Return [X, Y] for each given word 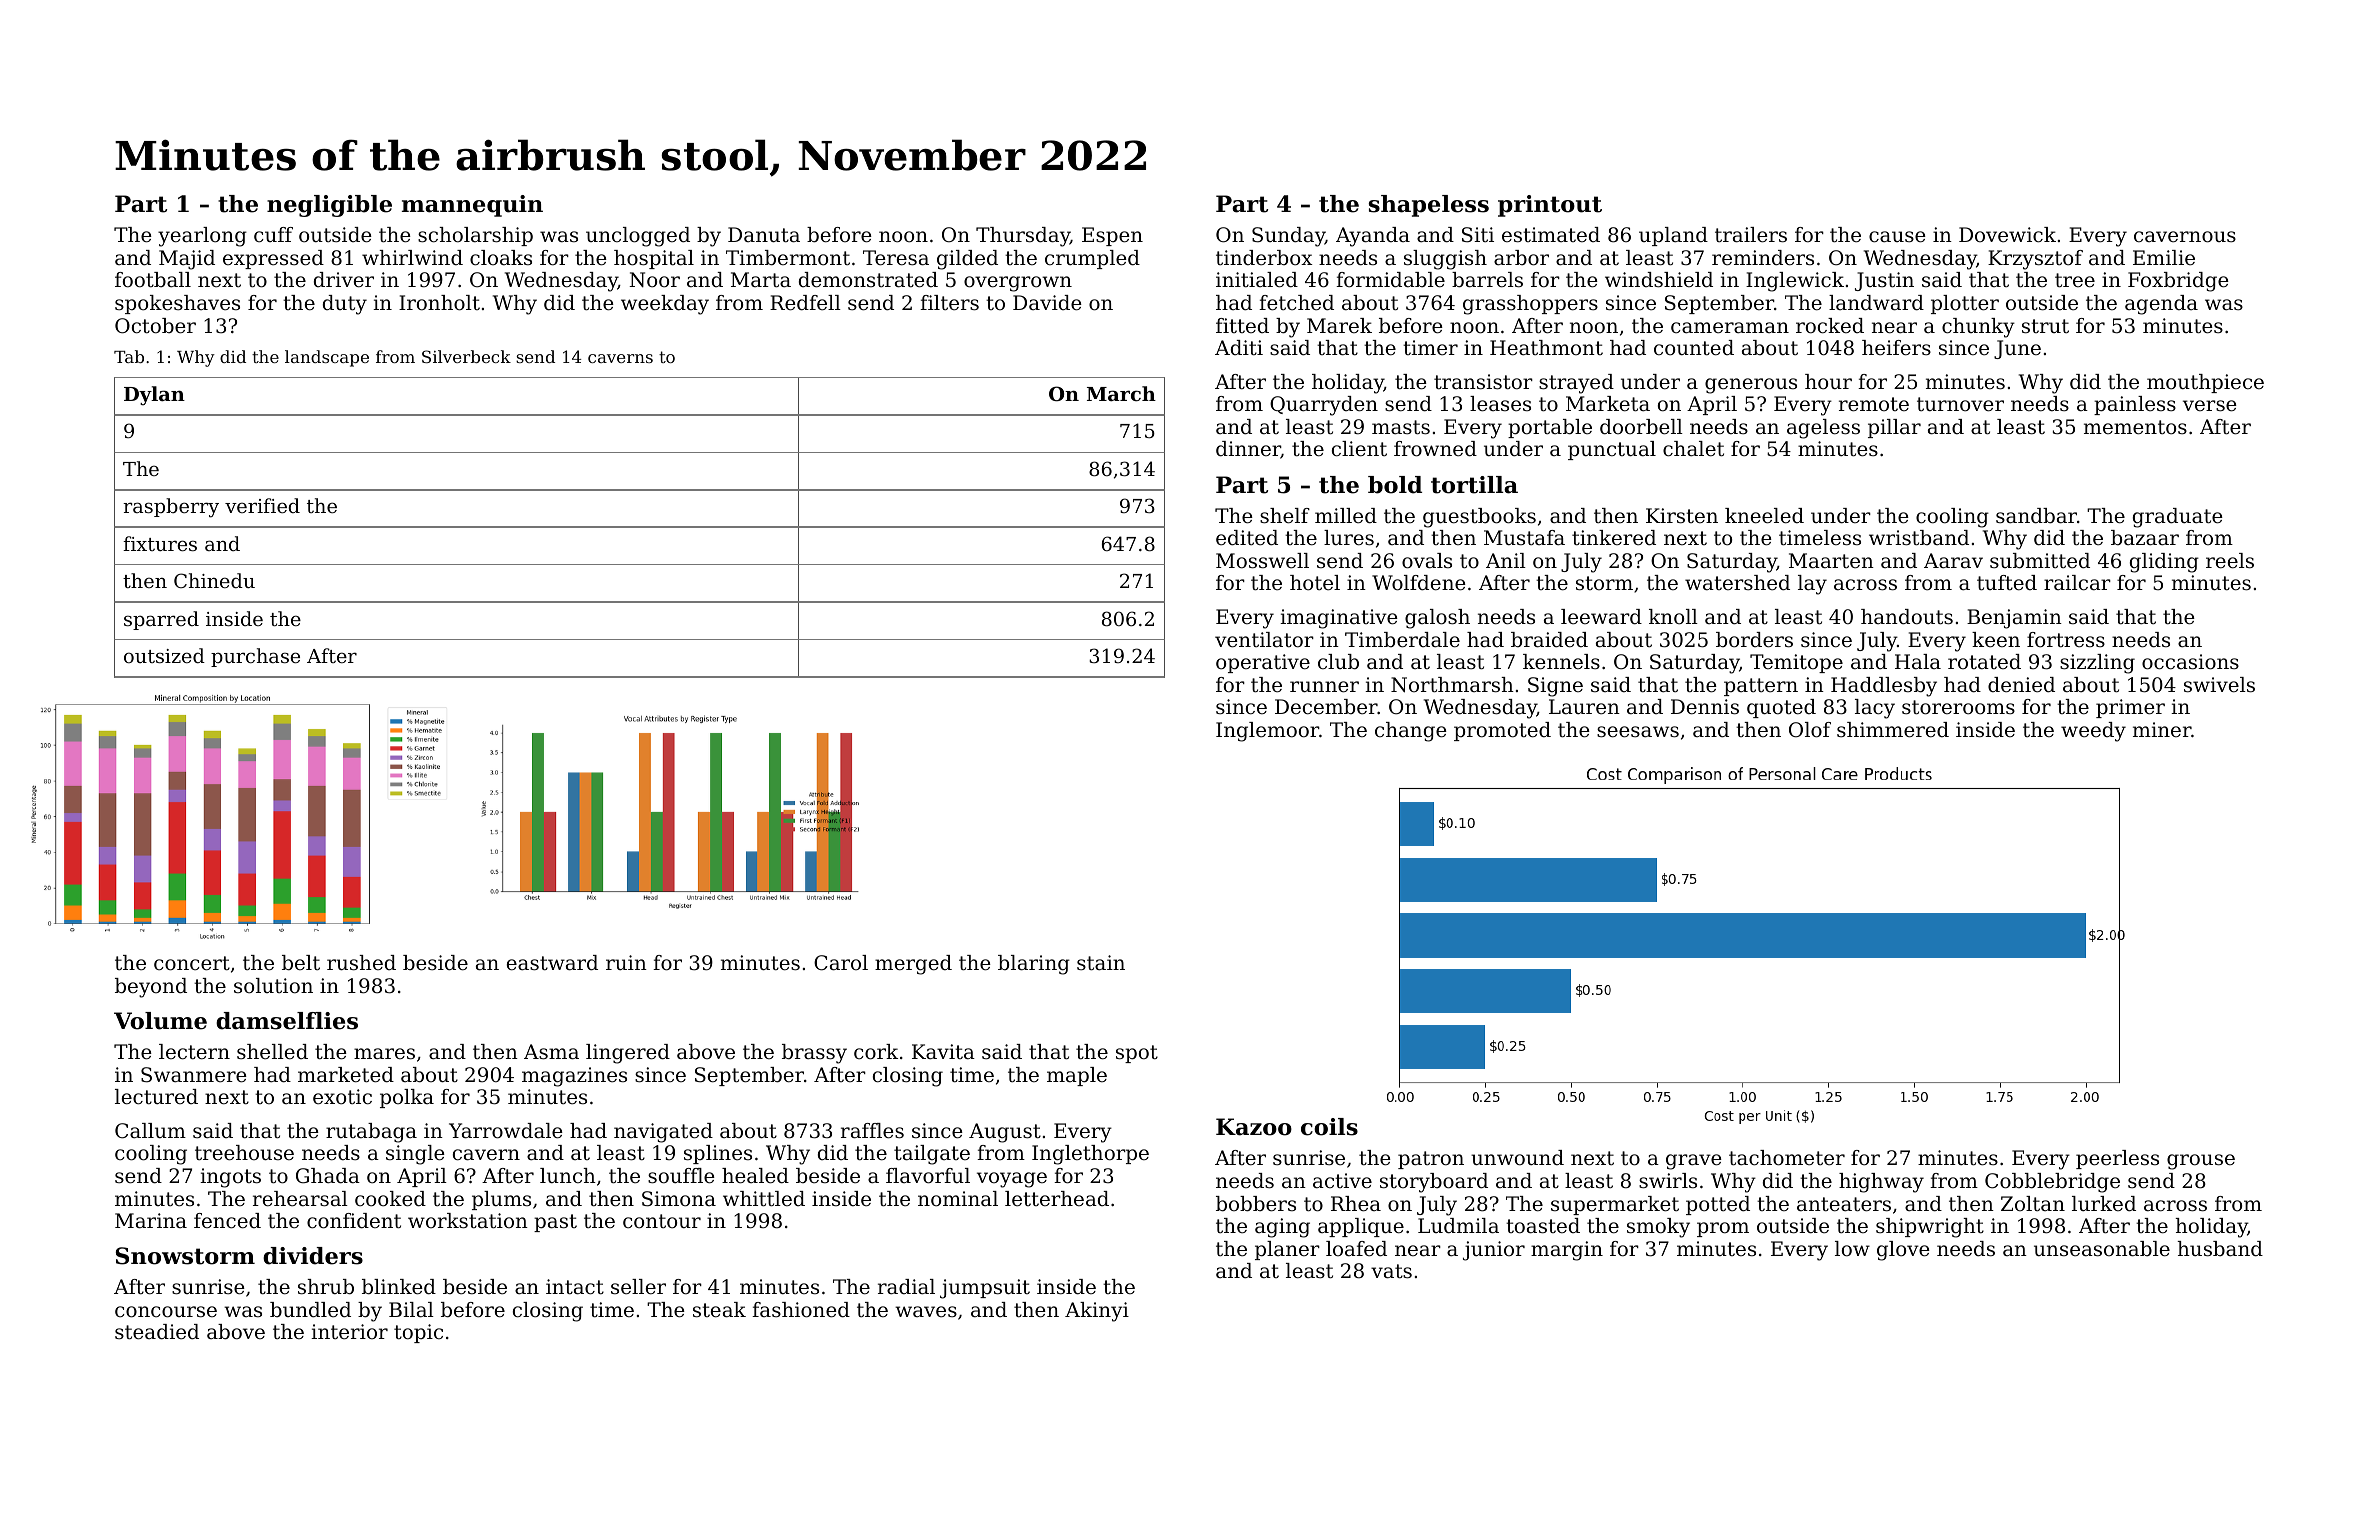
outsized [164, 655]
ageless [1823, 429]
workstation [468, 1221]
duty [345, 305]
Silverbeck [466, 356]
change [1411, 732]
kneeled [1764, 516]
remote [1874, 404]
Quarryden [1324, 406]
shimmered [1893, 730]
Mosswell [1262, 561]
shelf [1285, 516]
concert [192, 963]
